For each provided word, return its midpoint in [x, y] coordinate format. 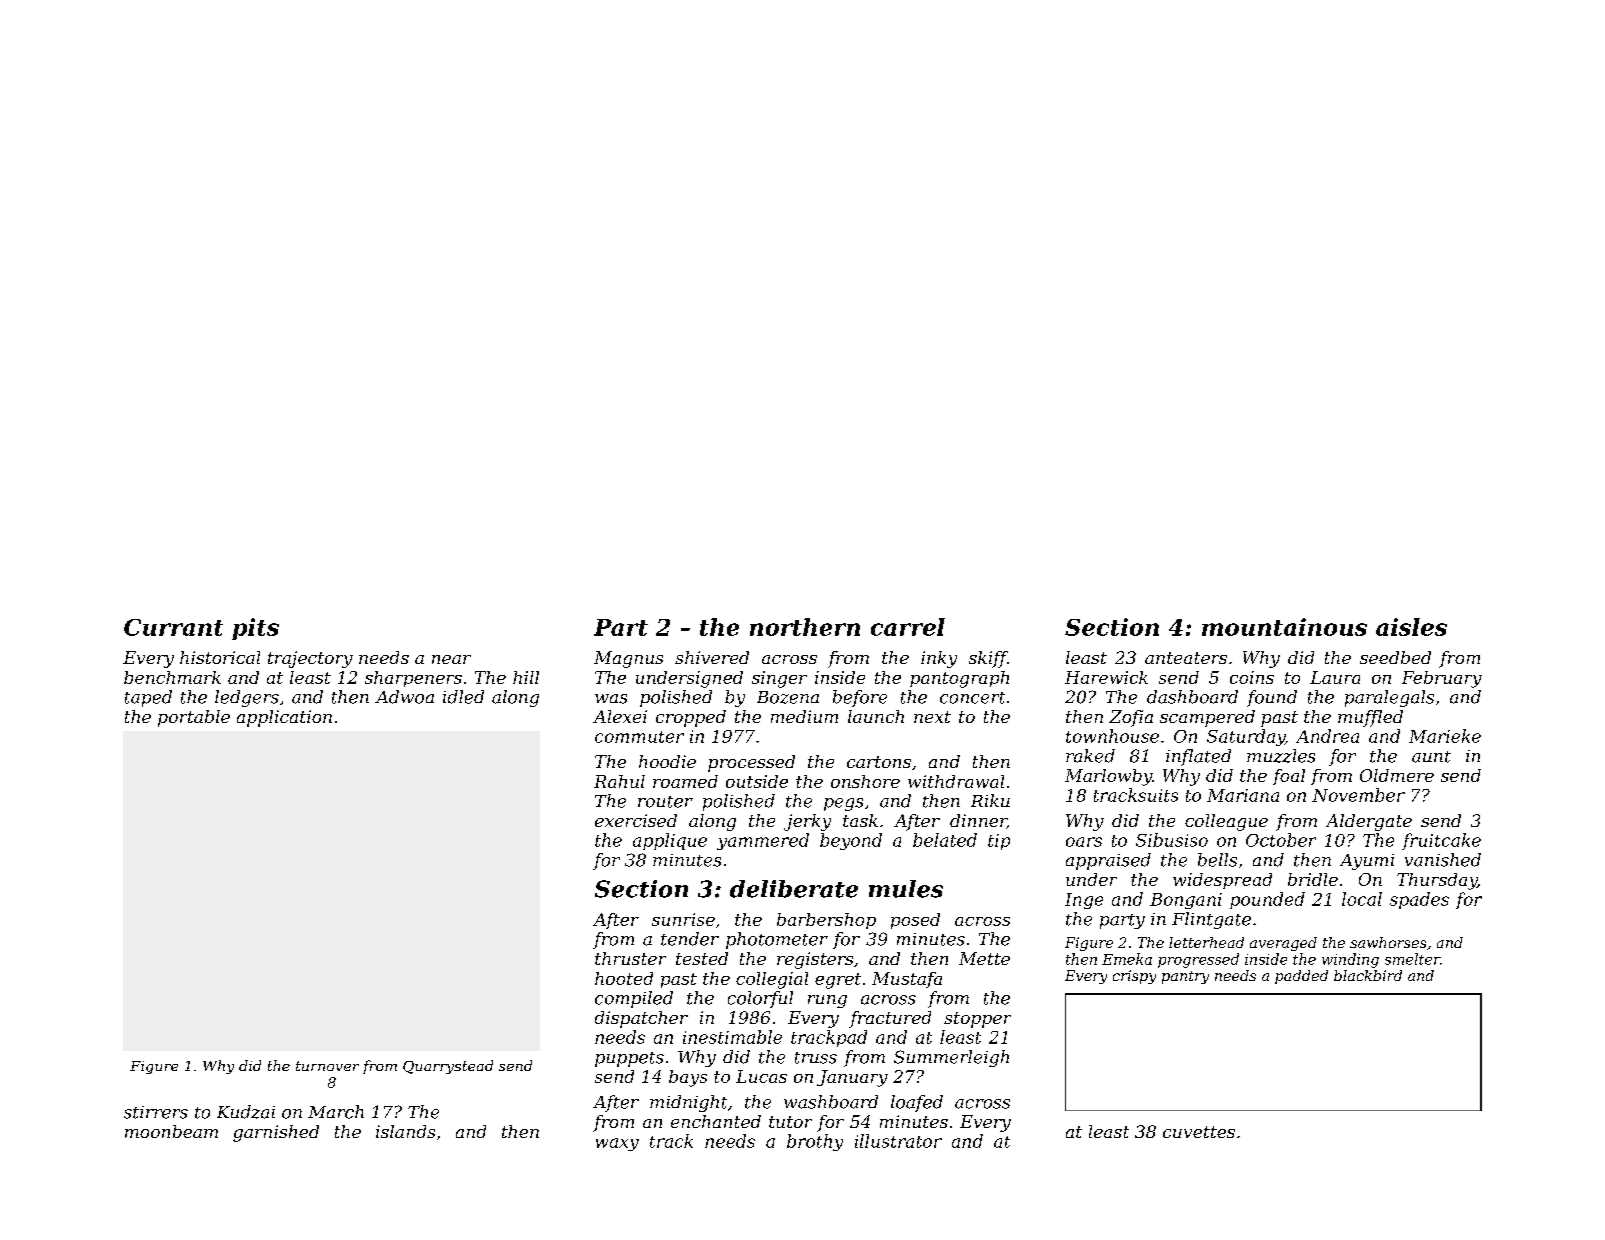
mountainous [1284, 627]
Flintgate [1211, 920]
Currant [173, 627]
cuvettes [1199, 1132]
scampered [1207, 718]
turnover [327, 1066]
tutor [790, 1122]
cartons [879, 762]
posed [915, 921]
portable [194, 718]
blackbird [1368, 975]
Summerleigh [951, 1058]
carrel [908, 627]
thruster [630, 958]
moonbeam [171, 1131]
